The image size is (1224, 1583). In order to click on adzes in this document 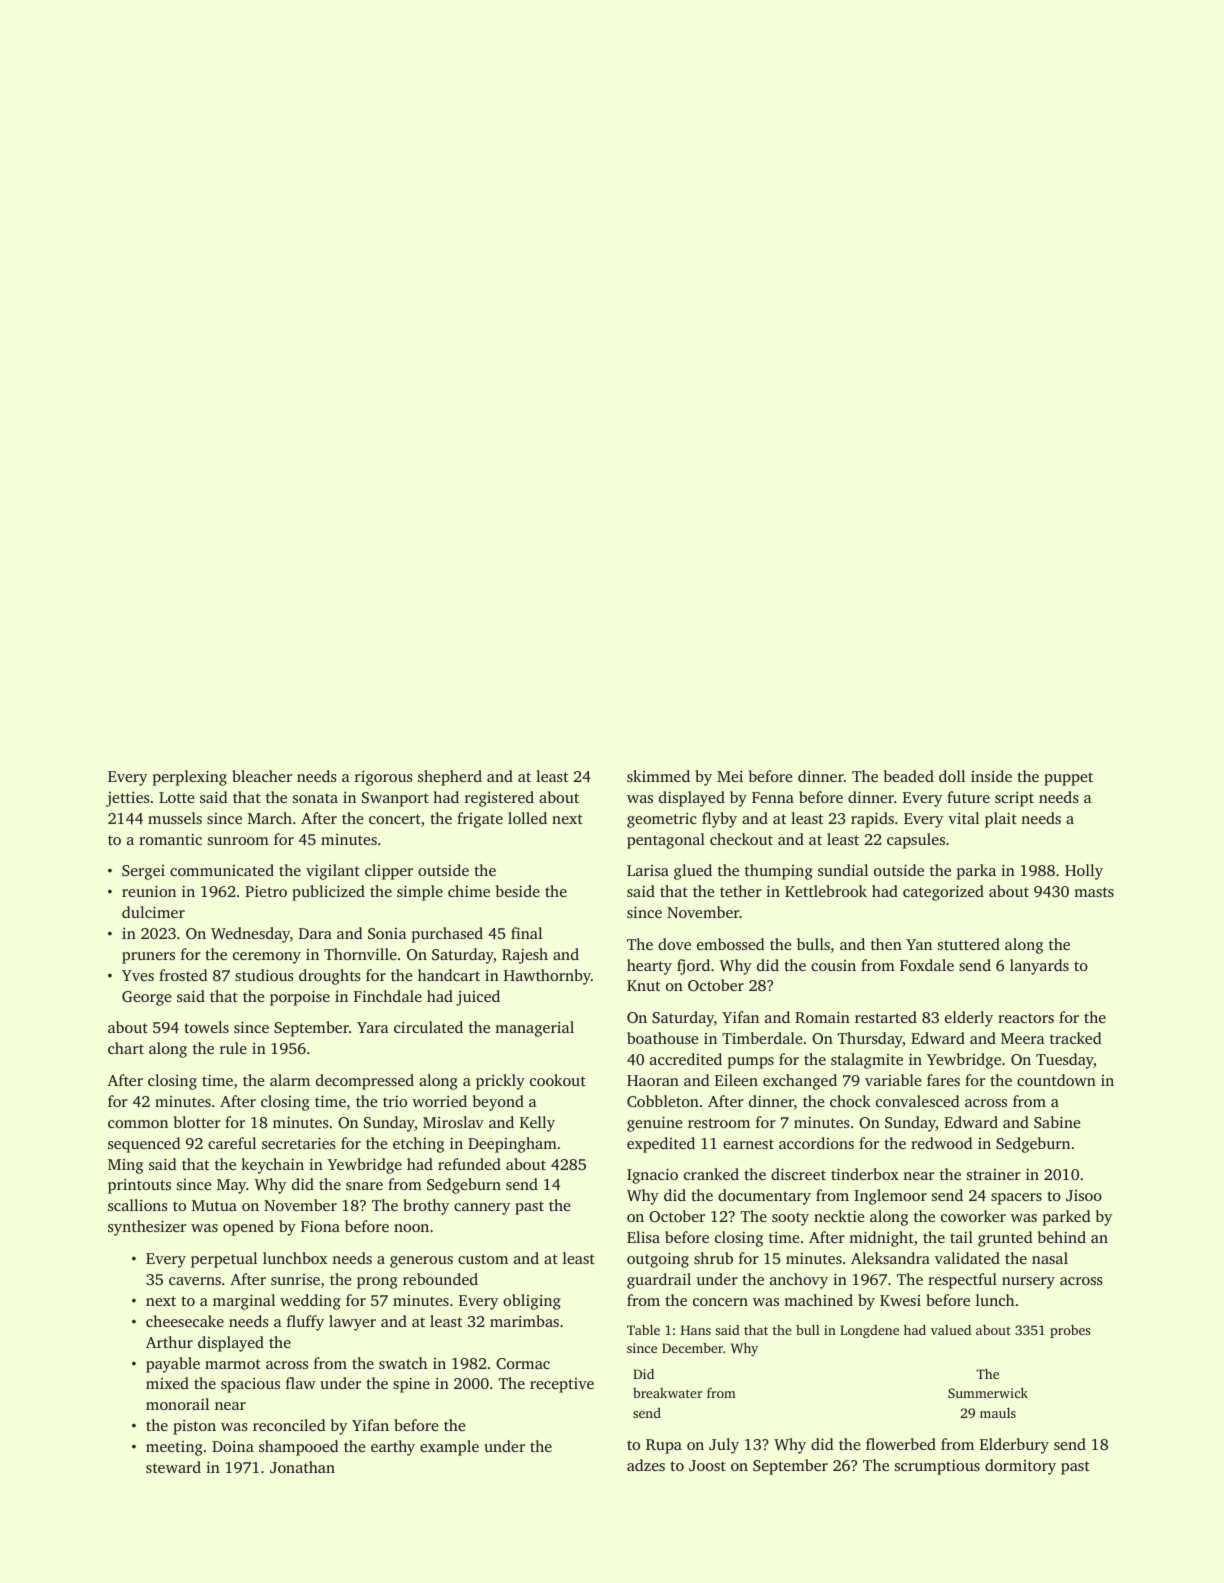, I will do `click(646, 1465)`.
